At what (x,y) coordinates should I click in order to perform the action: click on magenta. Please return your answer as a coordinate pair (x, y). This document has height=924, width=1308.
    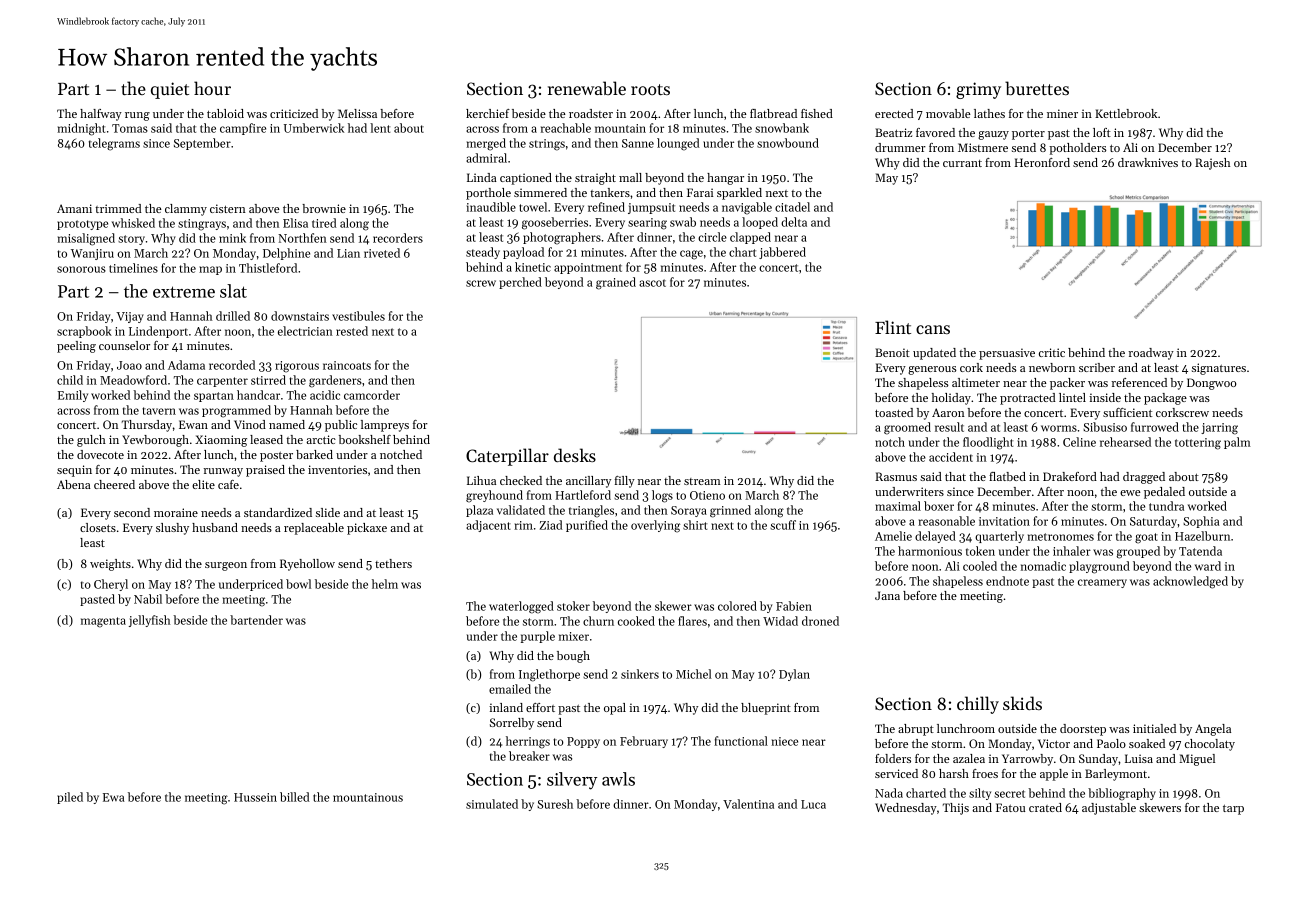
    Looking at the image, I should click on (103, 622).
